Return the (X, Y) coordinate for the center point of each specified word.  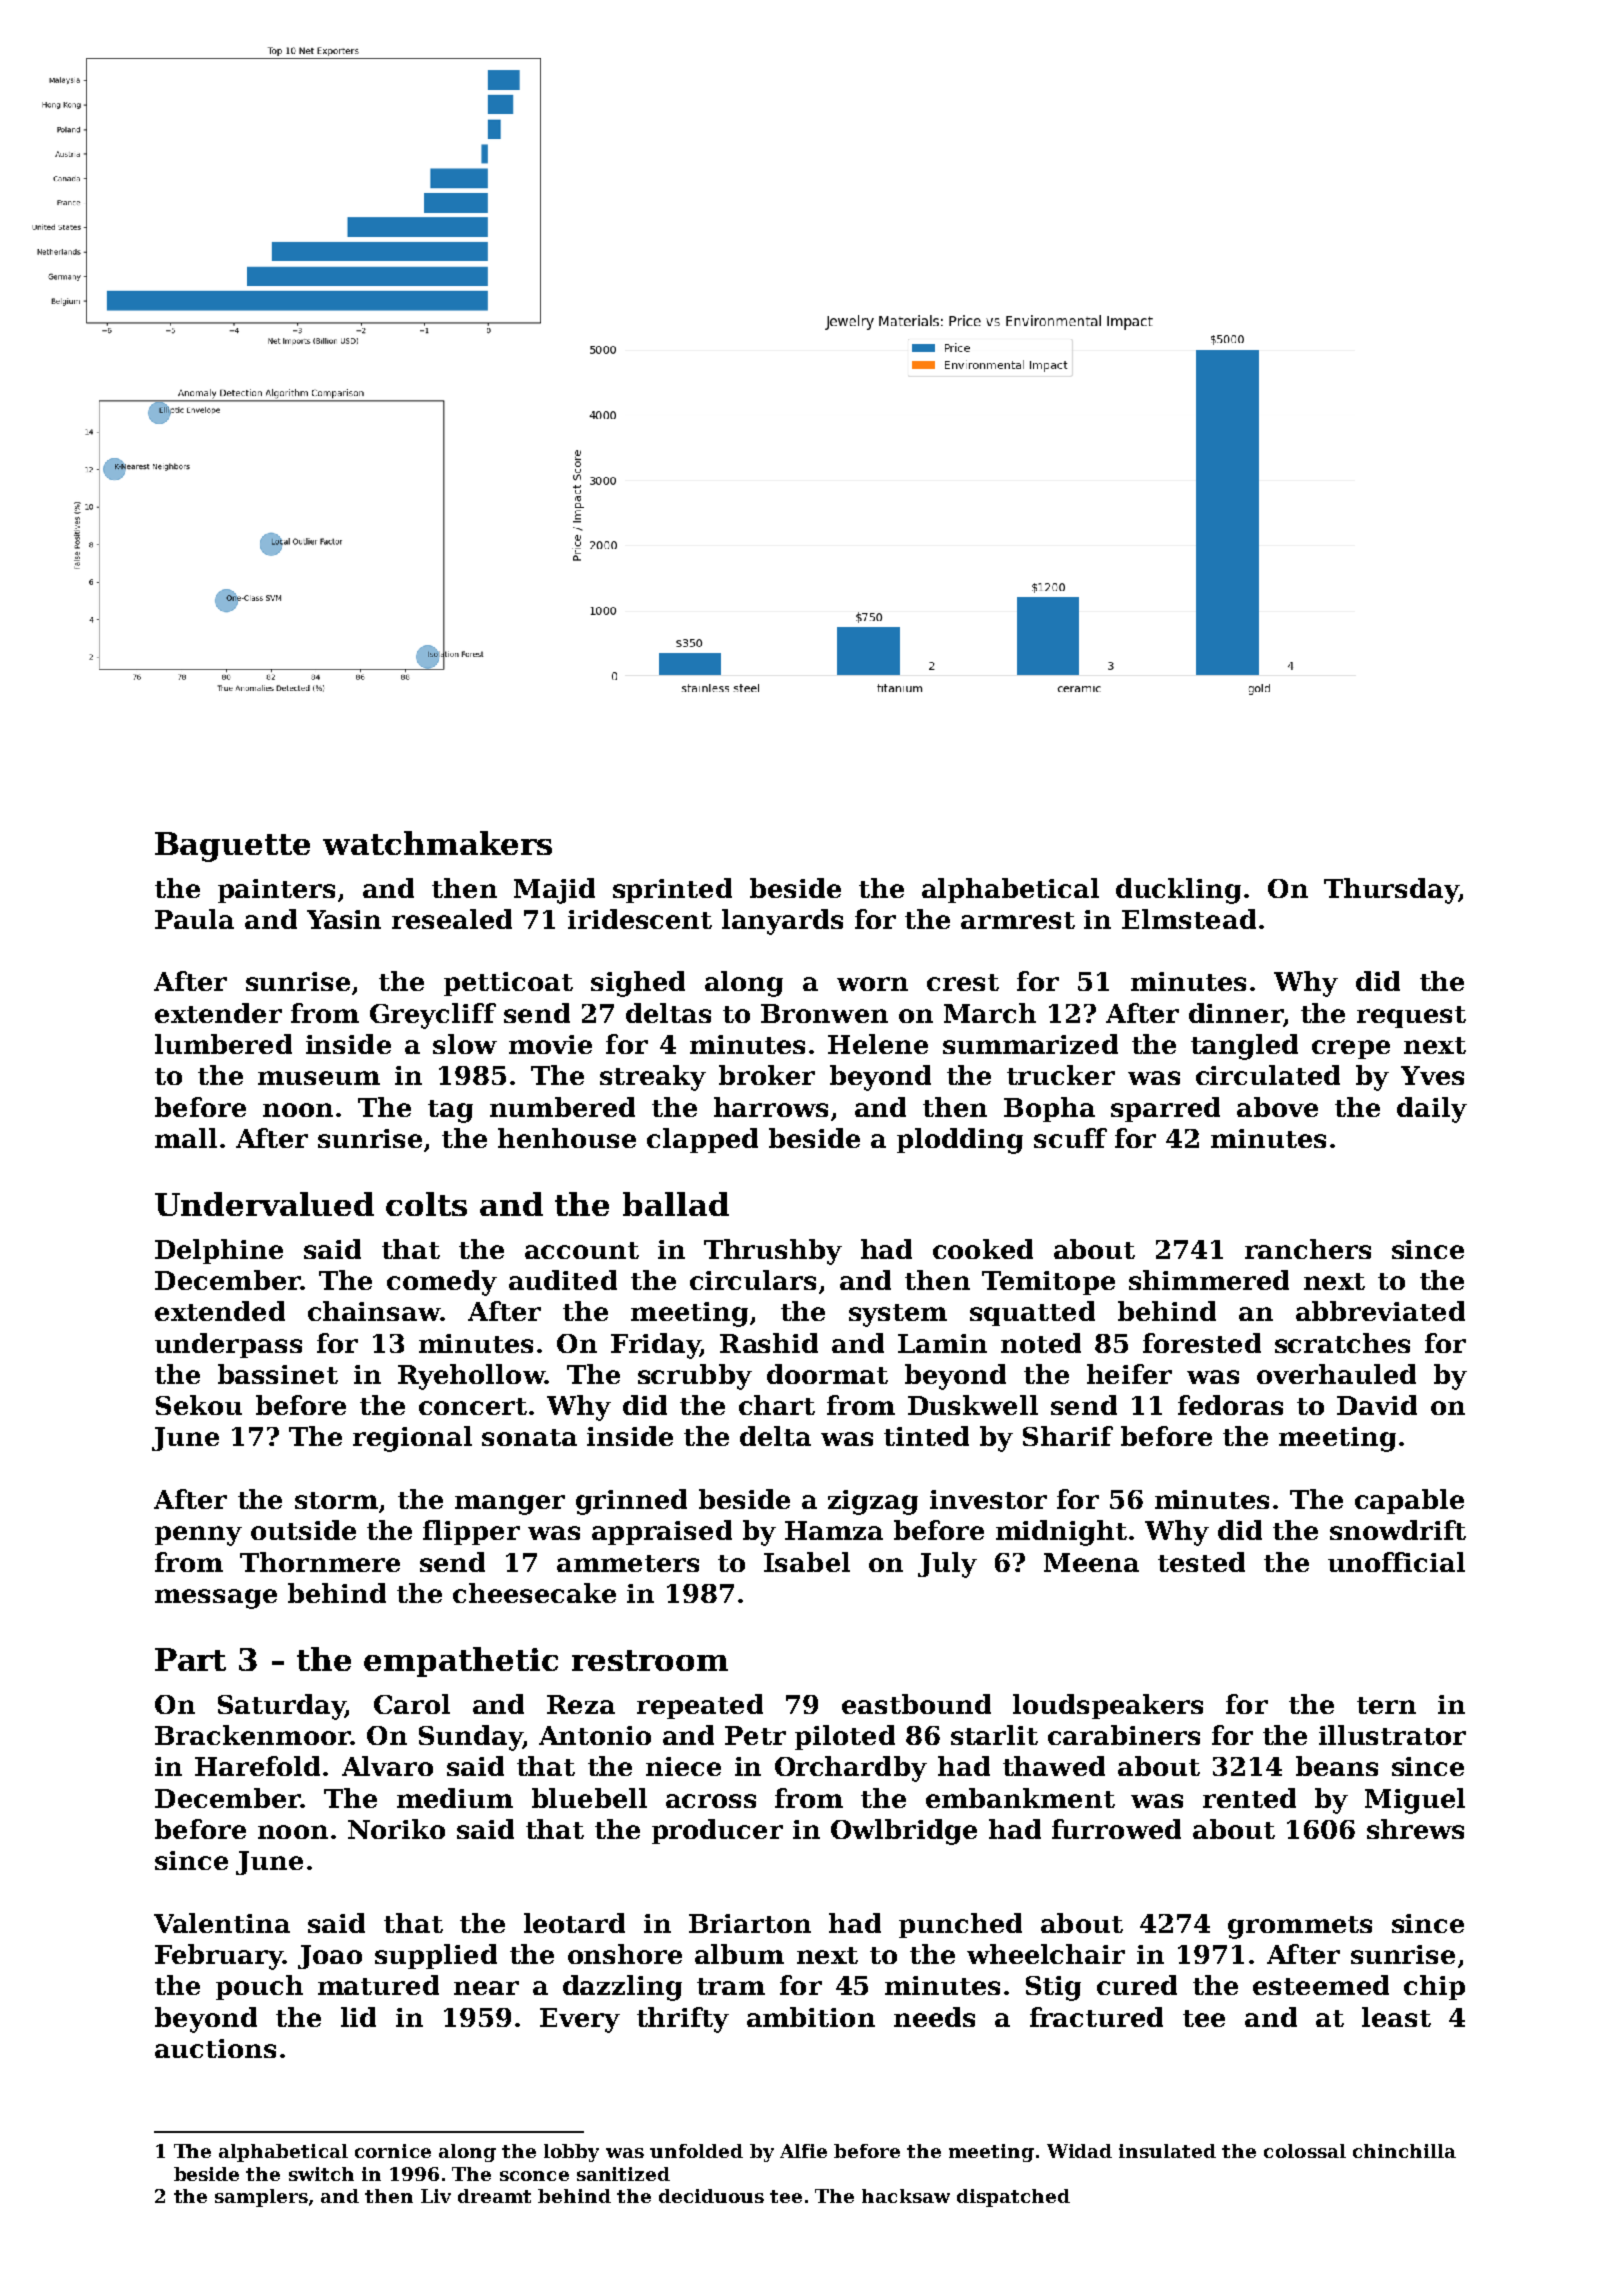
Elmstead (1189, 919)
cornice (393, 2151)
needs (934, 2017)
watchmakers (437, 843)
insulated (1167, 2151)
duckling (1178, 891)
